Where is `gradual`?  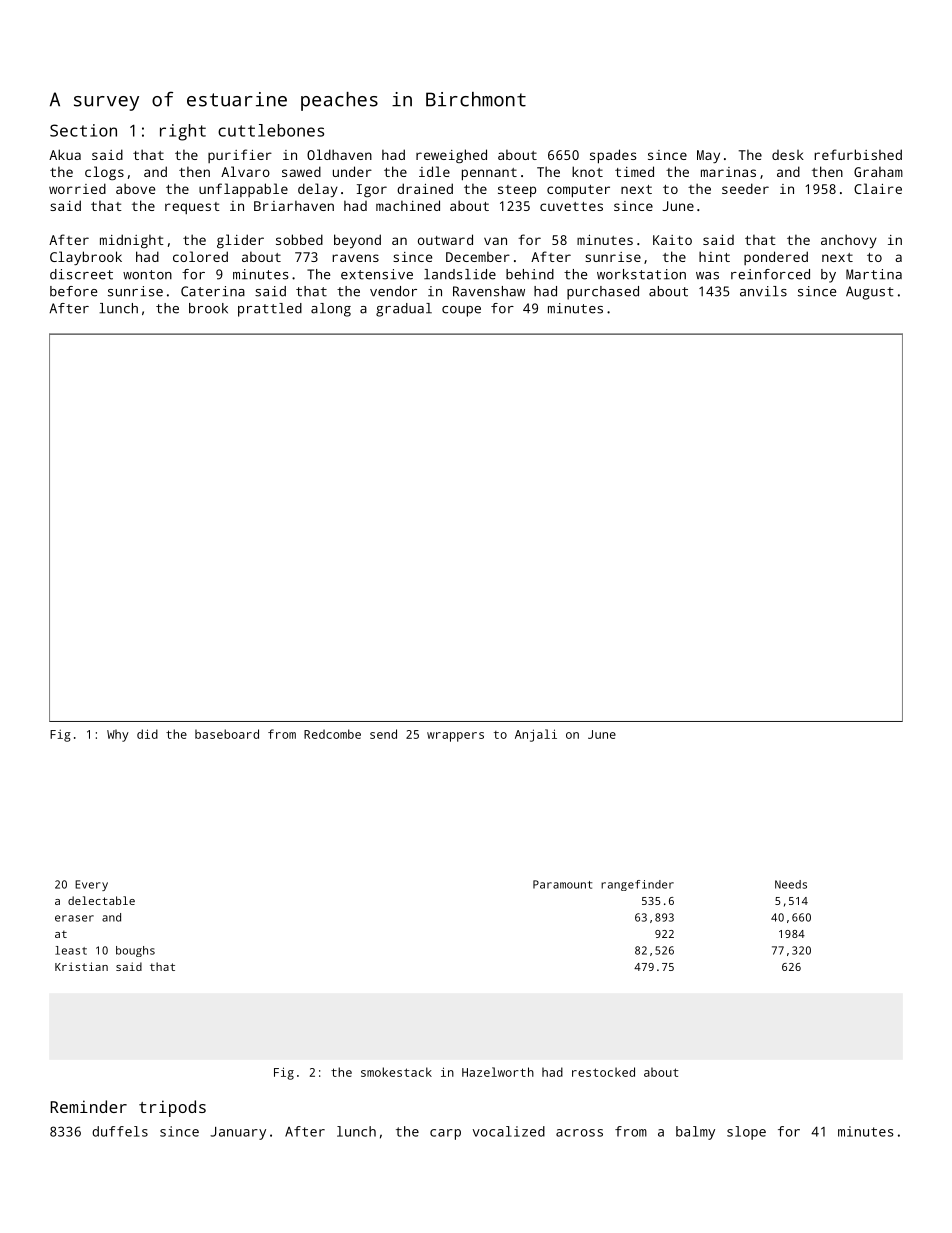
gradual is located at coordinates (404, 310).
